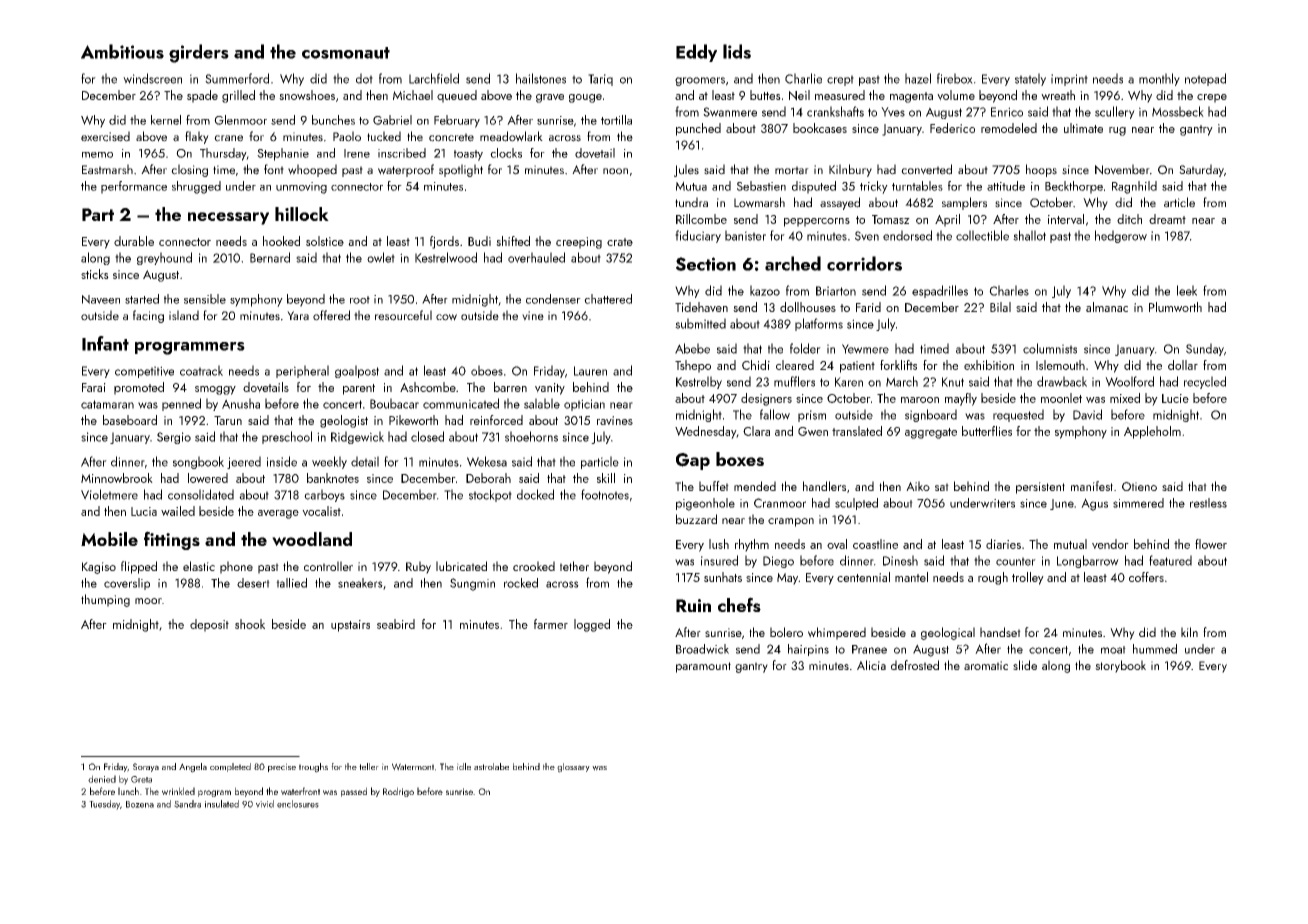 The image size is (1308, 924). I want to click on converted, so click(926, 169).
